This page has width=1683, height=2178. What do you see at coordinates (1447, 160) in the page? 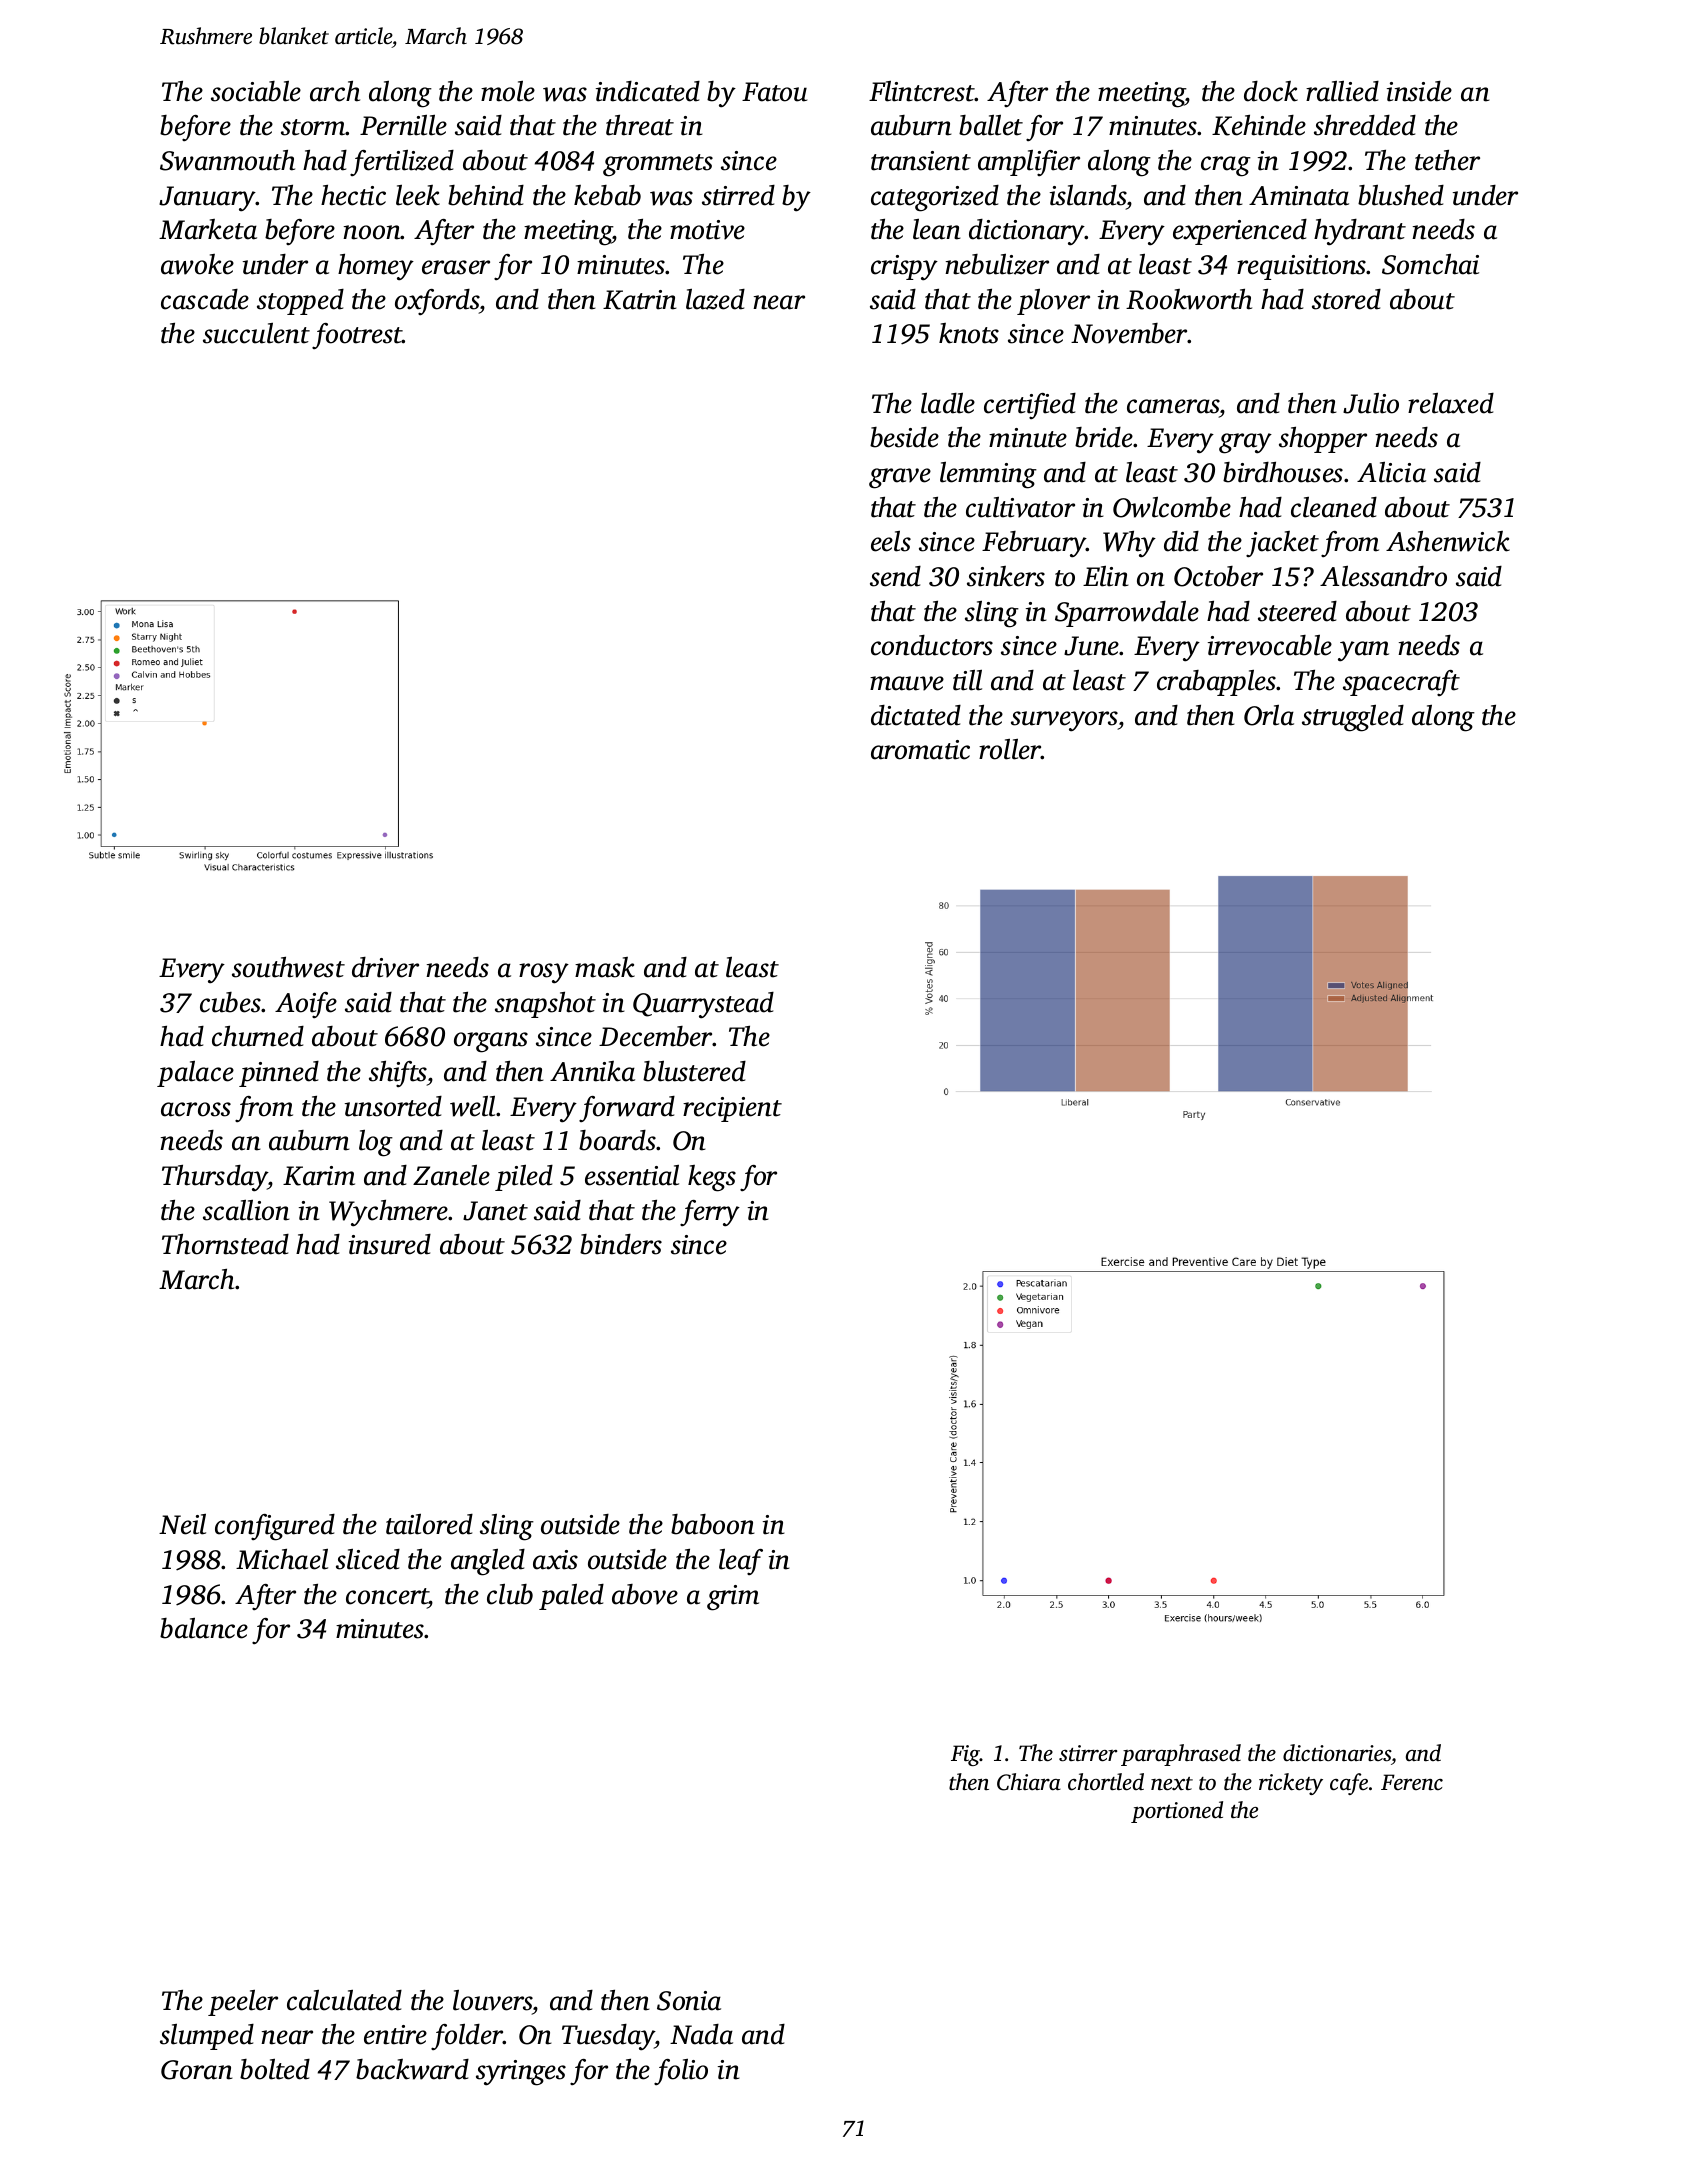
I see `tether` at bounding box center [1447, 160].
